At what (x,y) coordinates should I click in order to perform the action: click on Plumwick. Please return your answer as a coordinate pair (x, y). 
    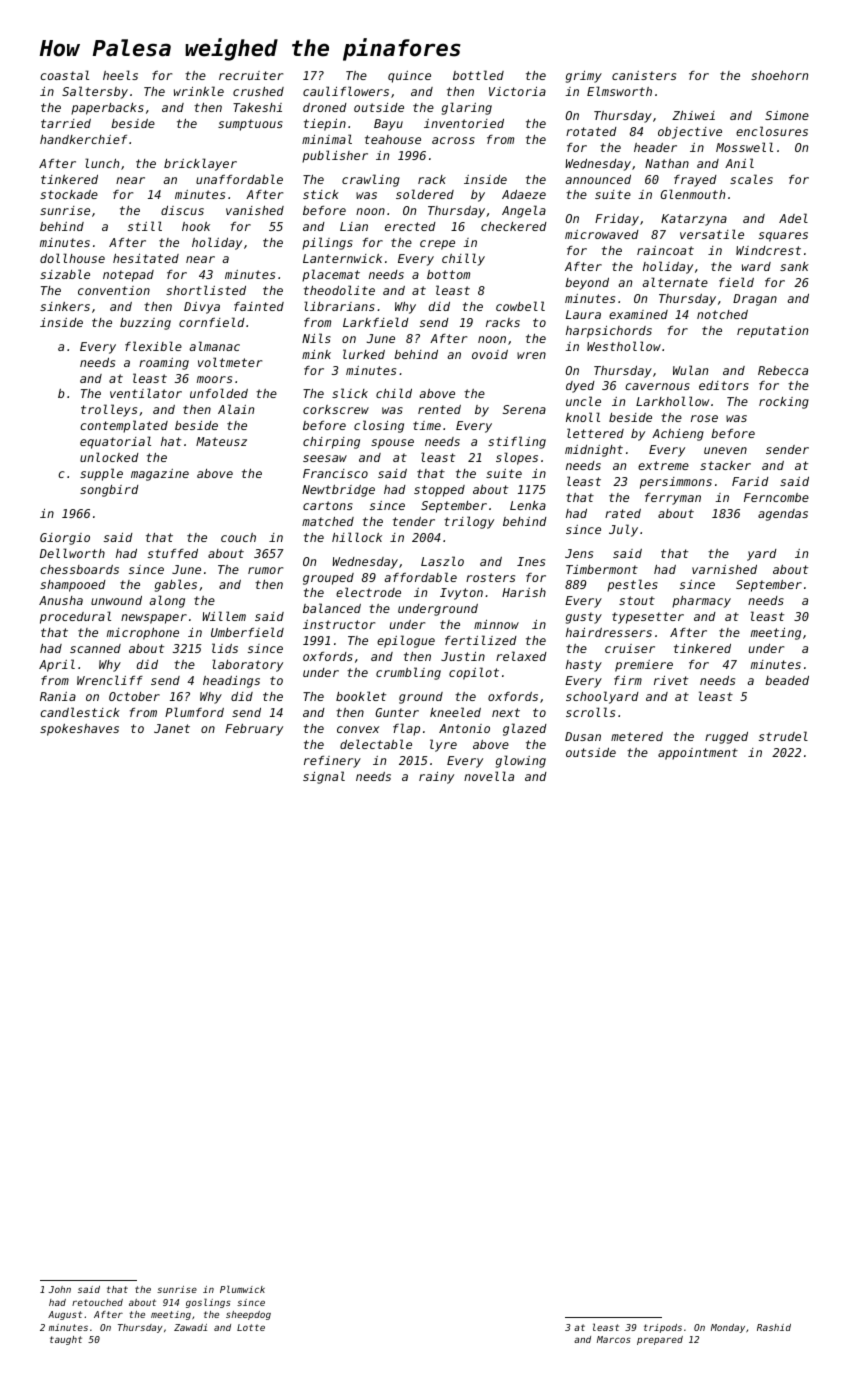
    Looking at the image, I should click on (242, 1289).
